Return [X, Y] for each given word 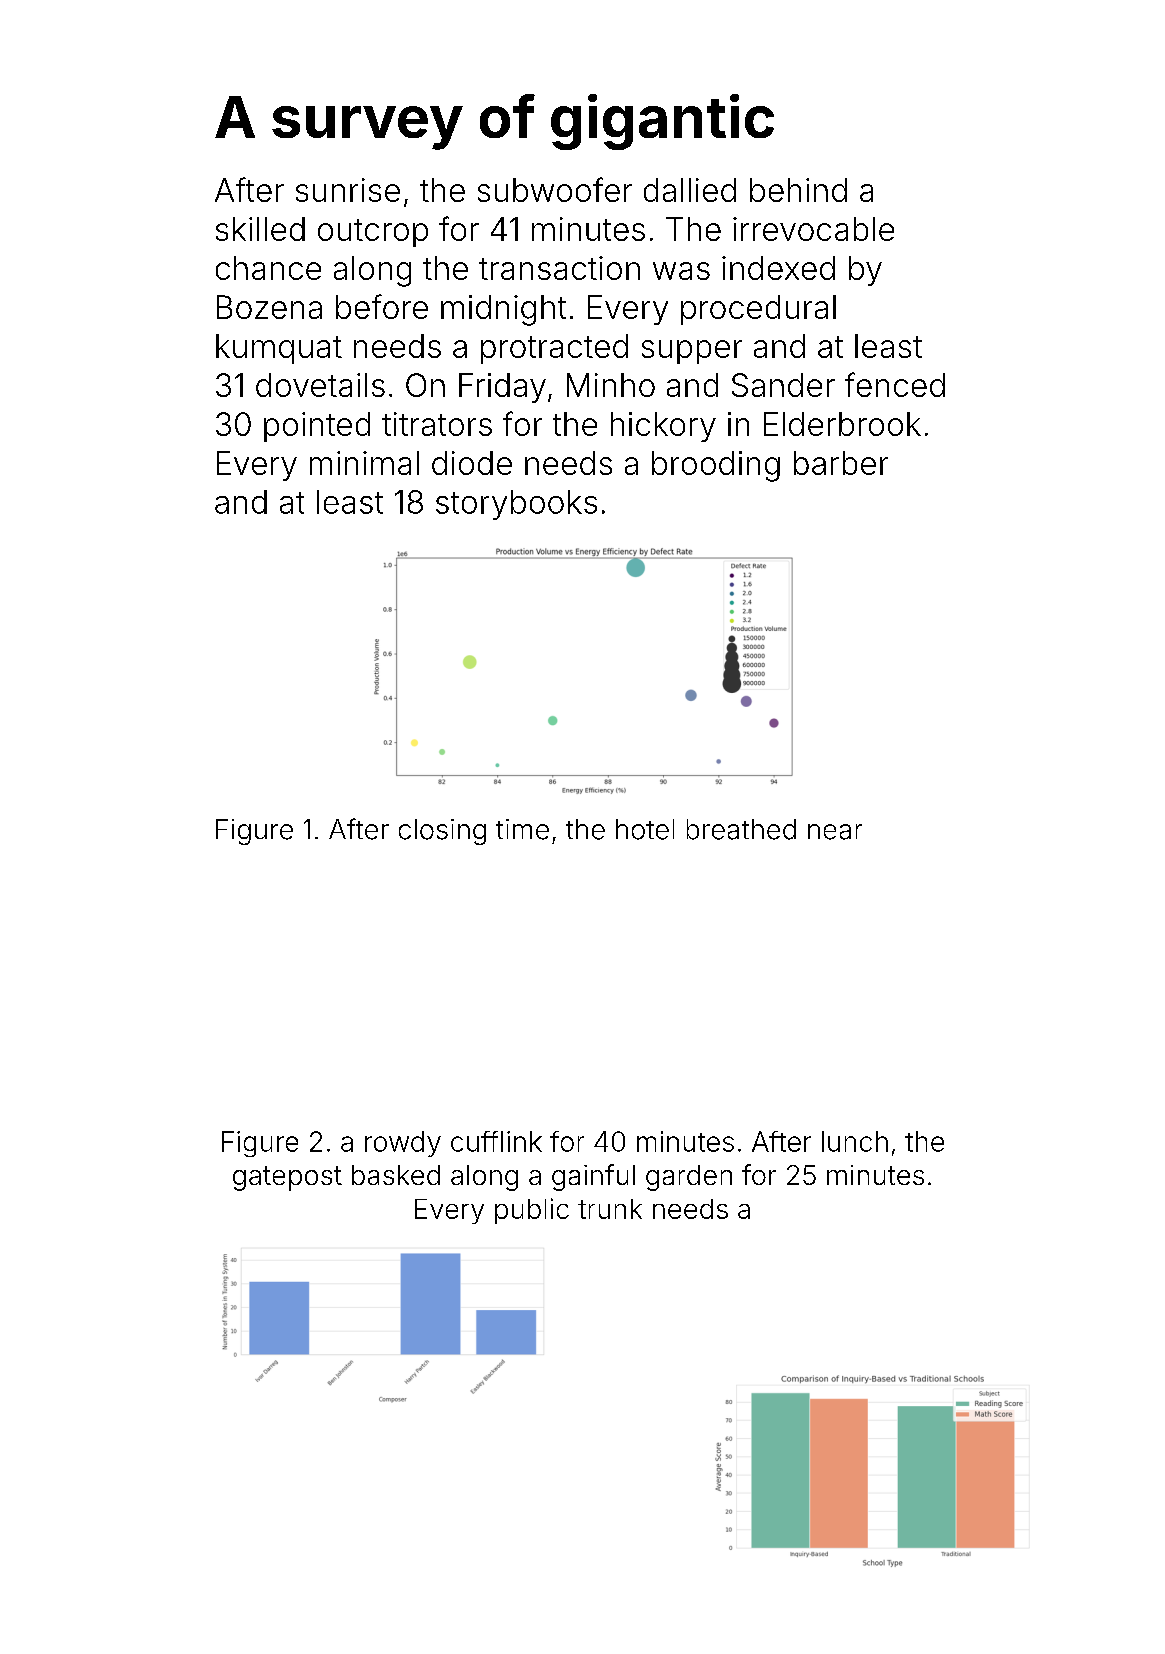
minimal [364, 463]
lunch [855, 1141]
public [532, 1211]
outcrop [373, 233]
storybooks [516, 505]
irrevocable [813, 229]
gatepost [287, 1178]
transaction [559, 268]
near [835, 832]
